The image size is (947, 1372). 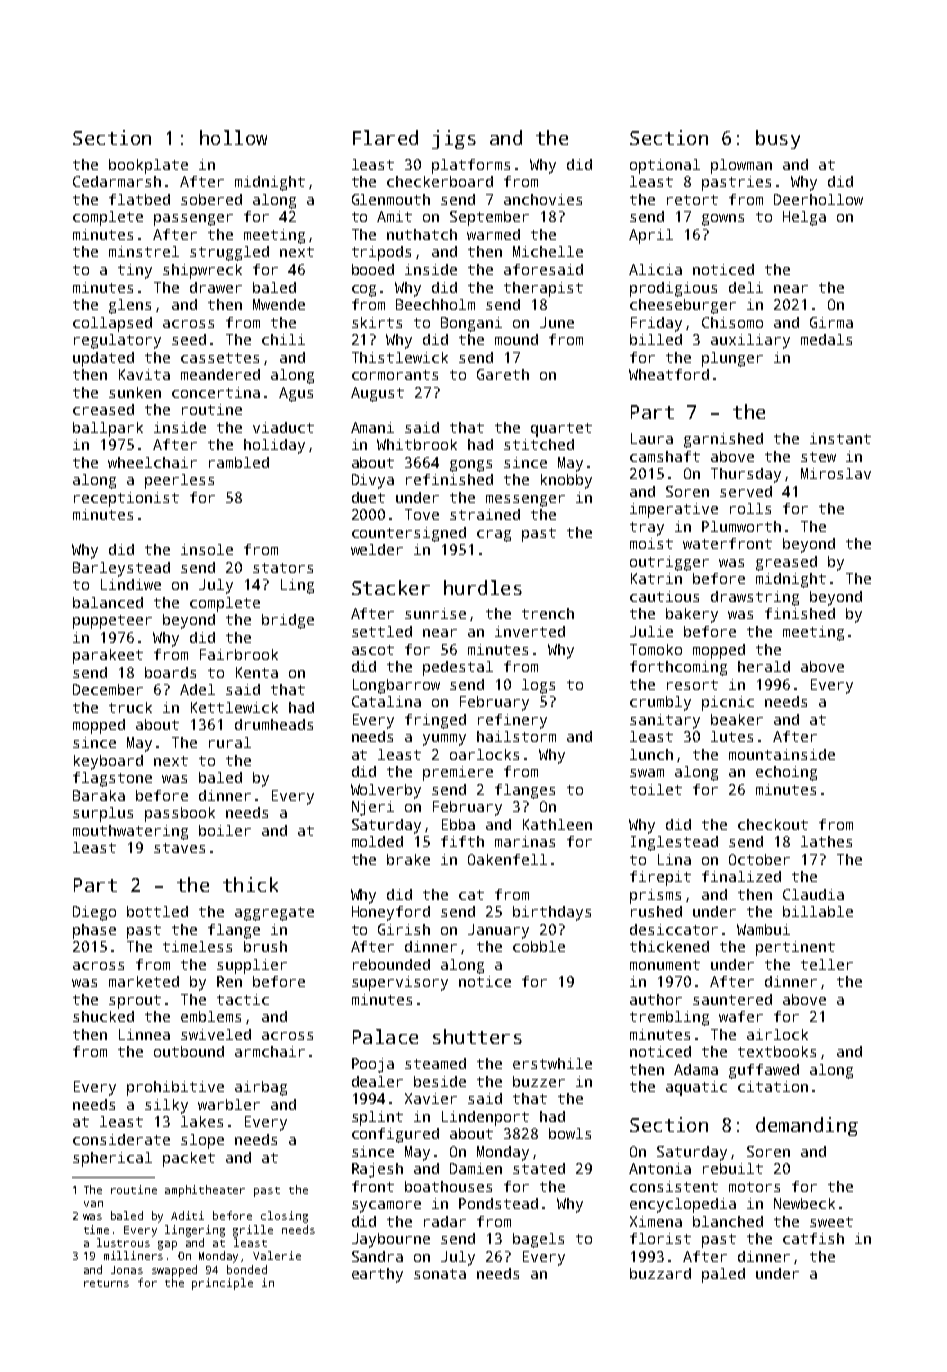 What do you see at coordinates (148, 166) in the image?
I see `bookplate` at bounding box center [148, 166].
